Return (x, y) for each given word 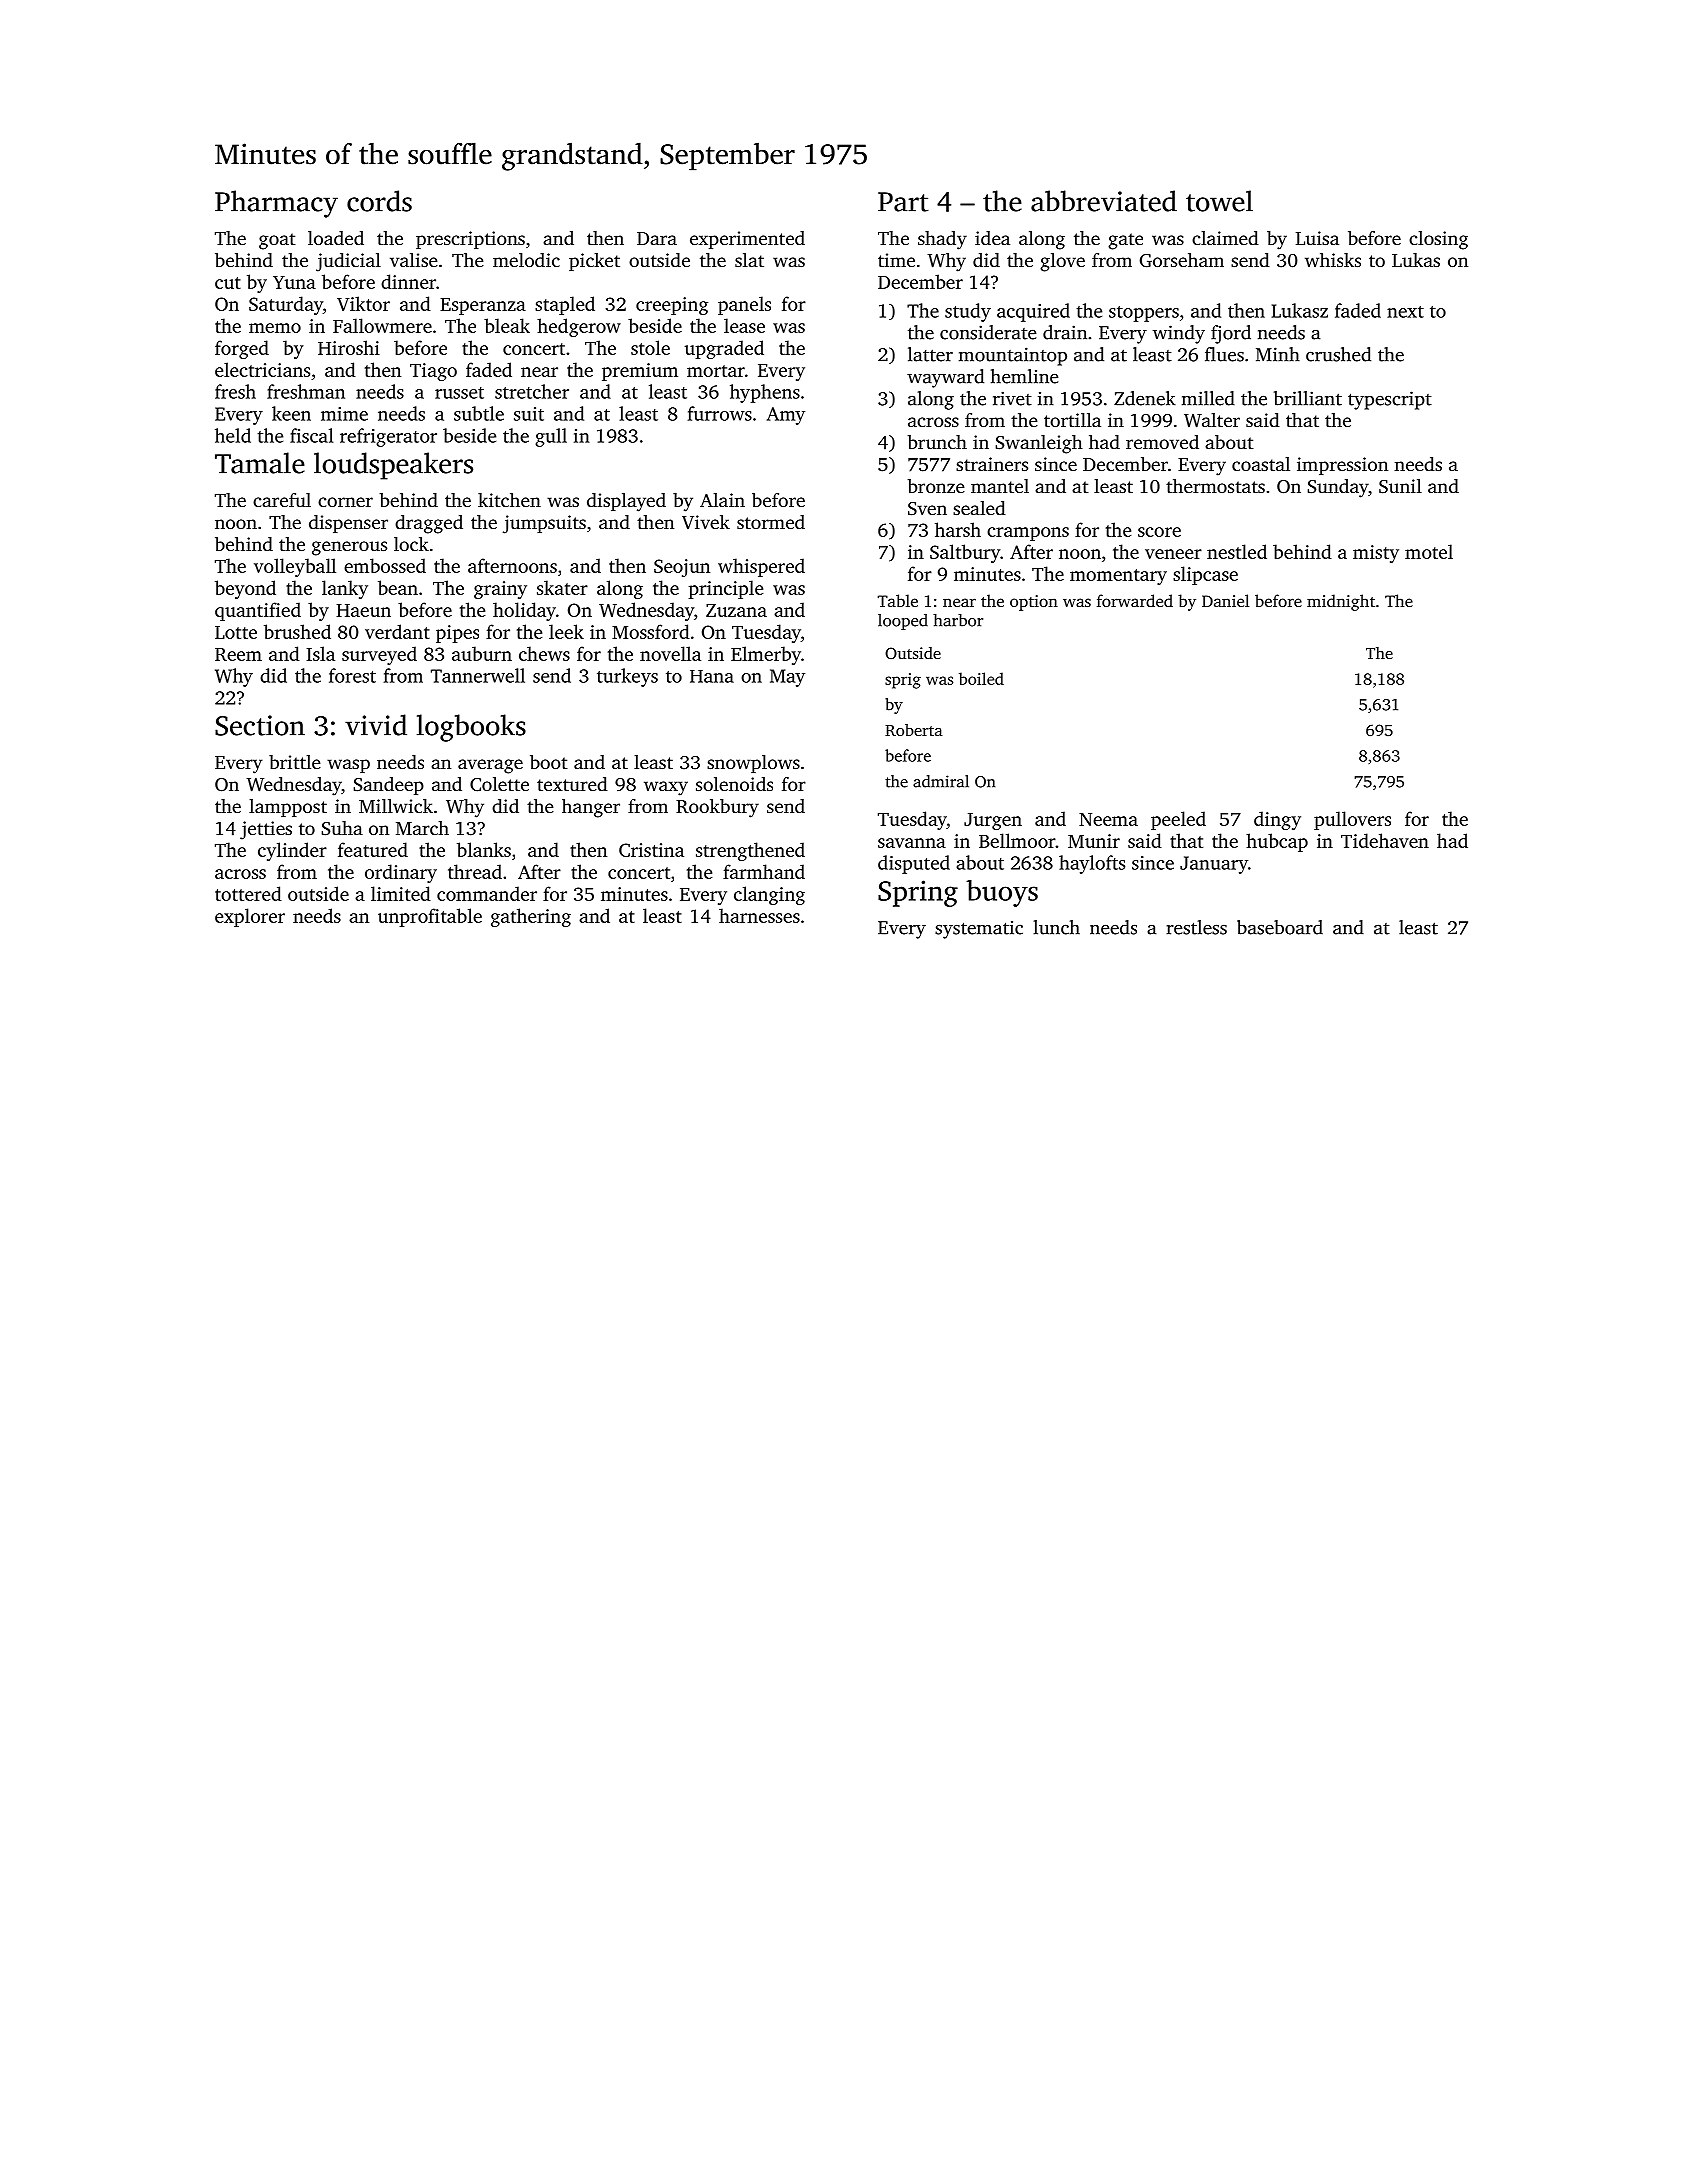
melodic (526, 260)
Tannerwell (478, 675)
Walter (1212, 420)
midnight (1341, 602)
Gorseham (1182, 260)
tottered (248, 893)
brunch (937, 442)
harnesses (759, 915)
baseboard (1280, 927)
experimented (747, 240)
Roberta (914, 730)
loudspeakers (393, 466)
